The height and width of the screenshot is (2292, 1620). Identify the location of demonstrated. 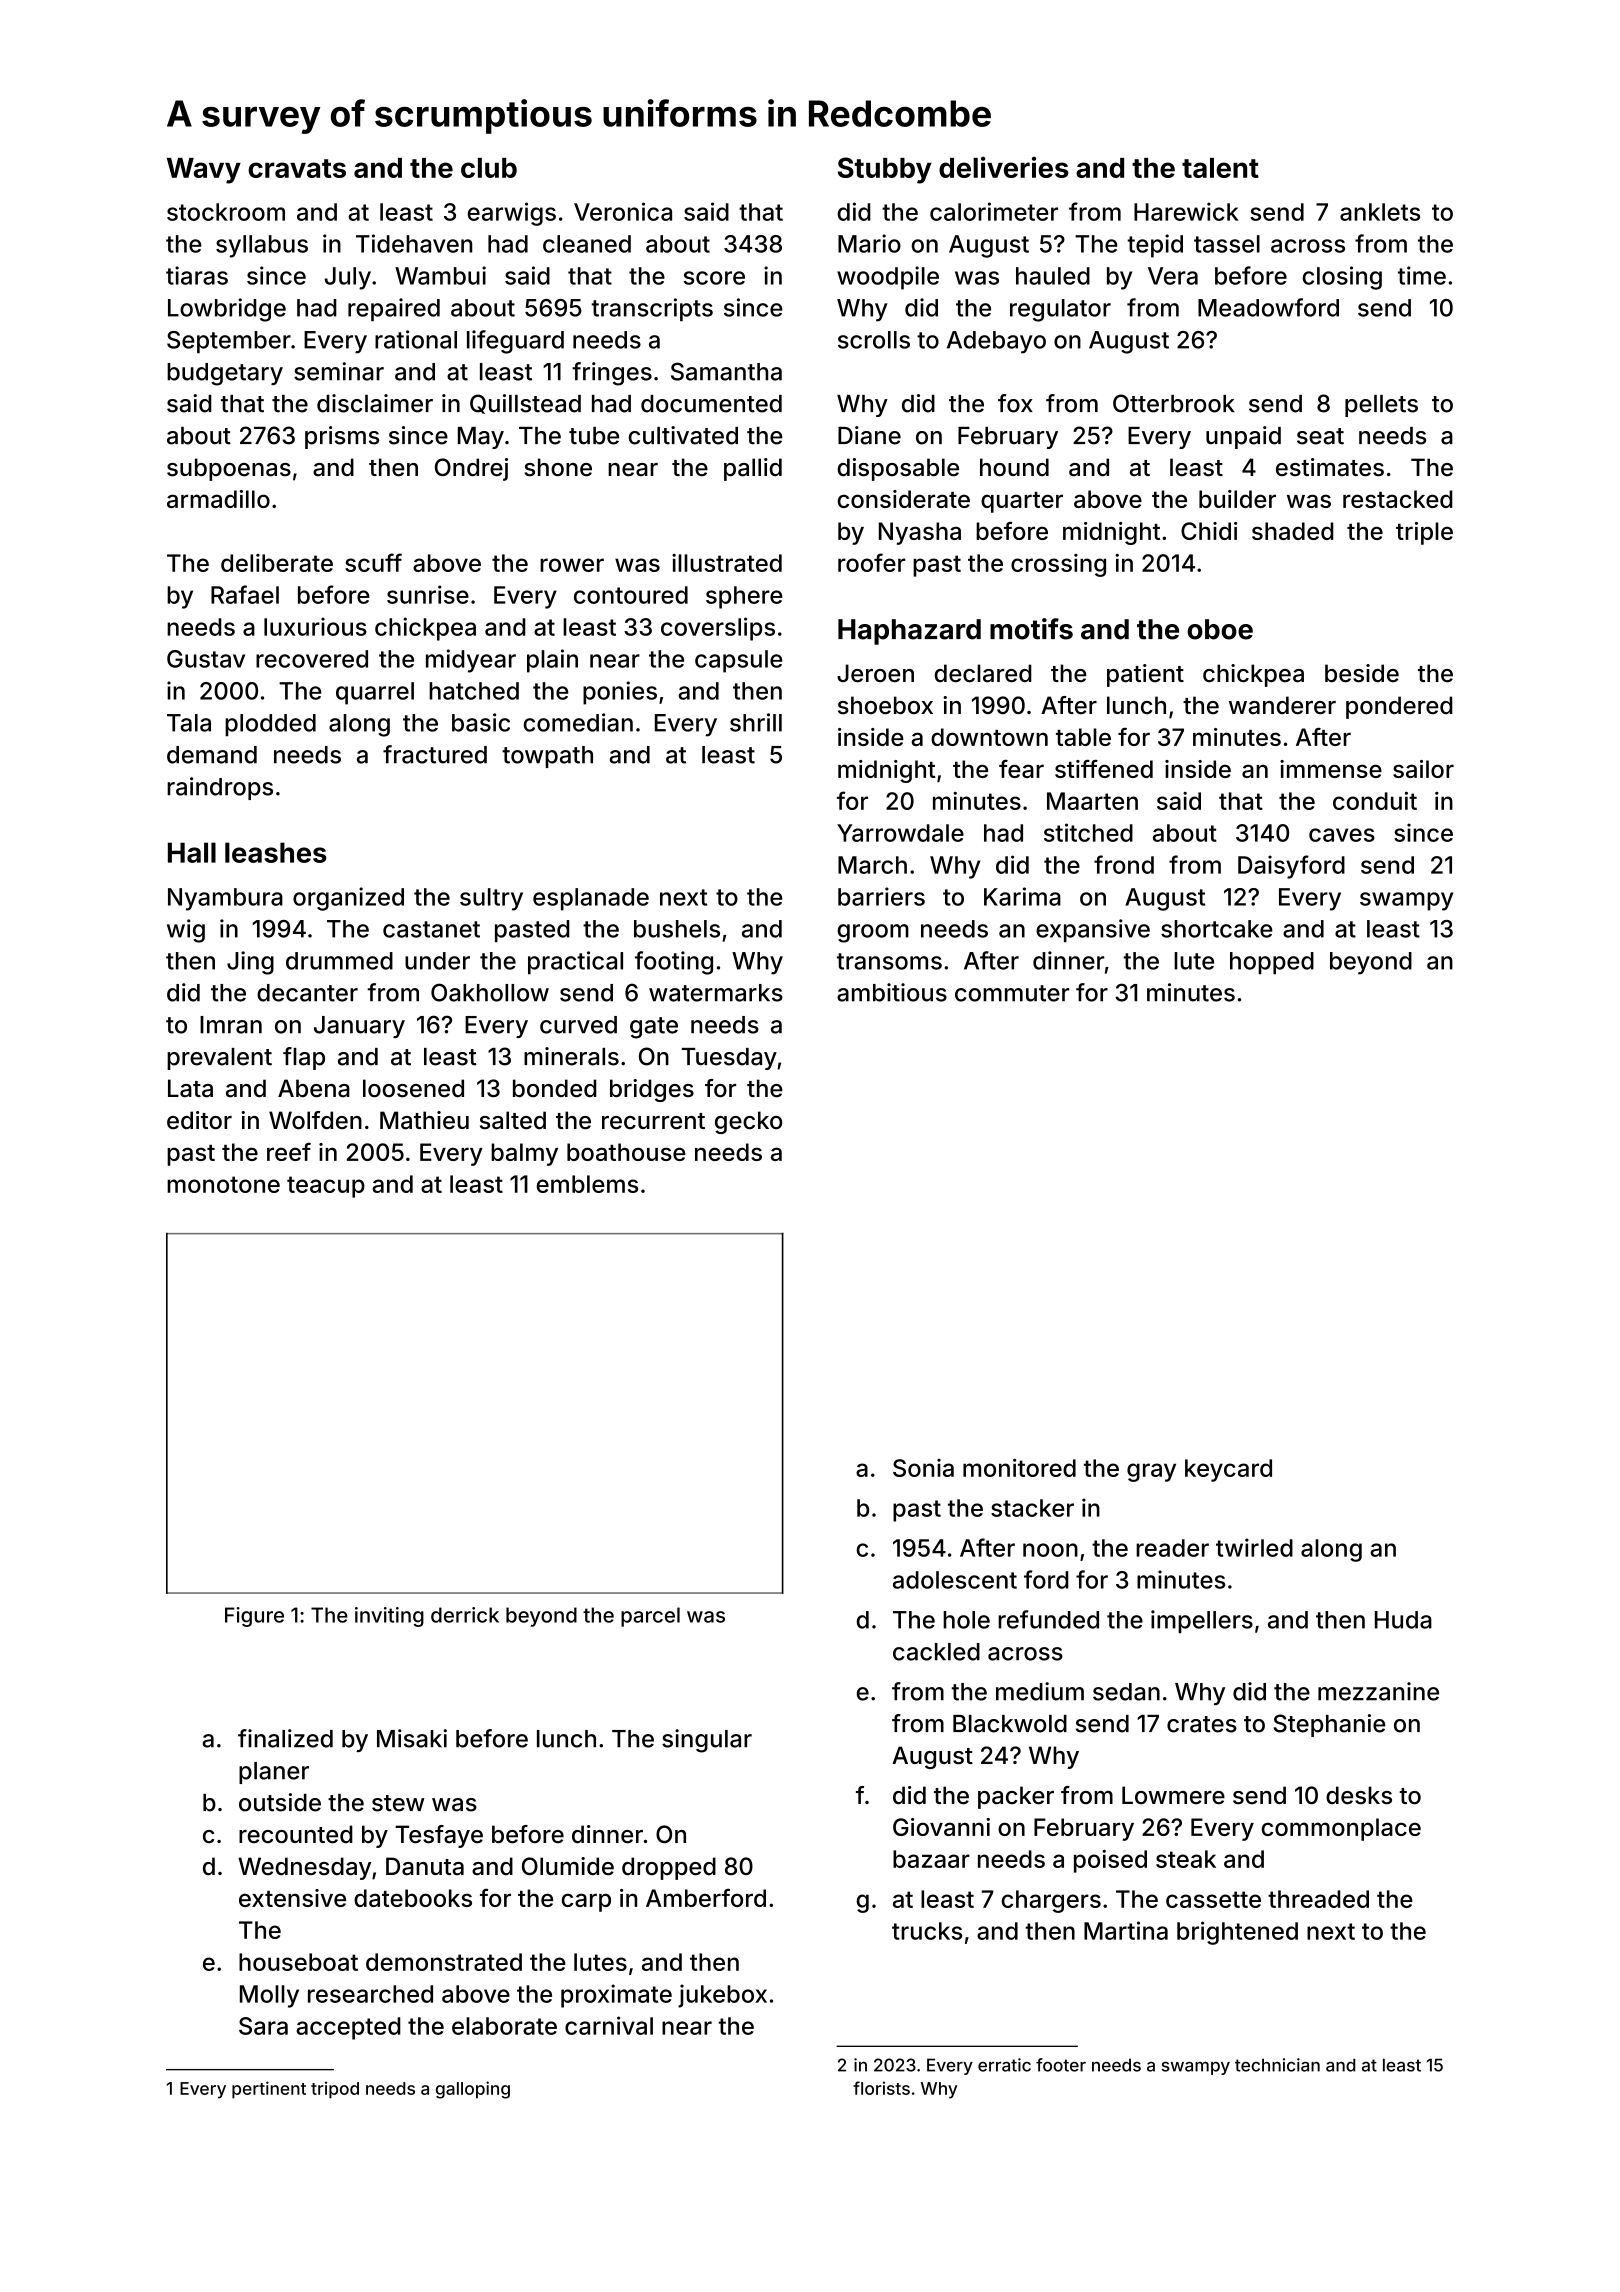
(444, 1962).
